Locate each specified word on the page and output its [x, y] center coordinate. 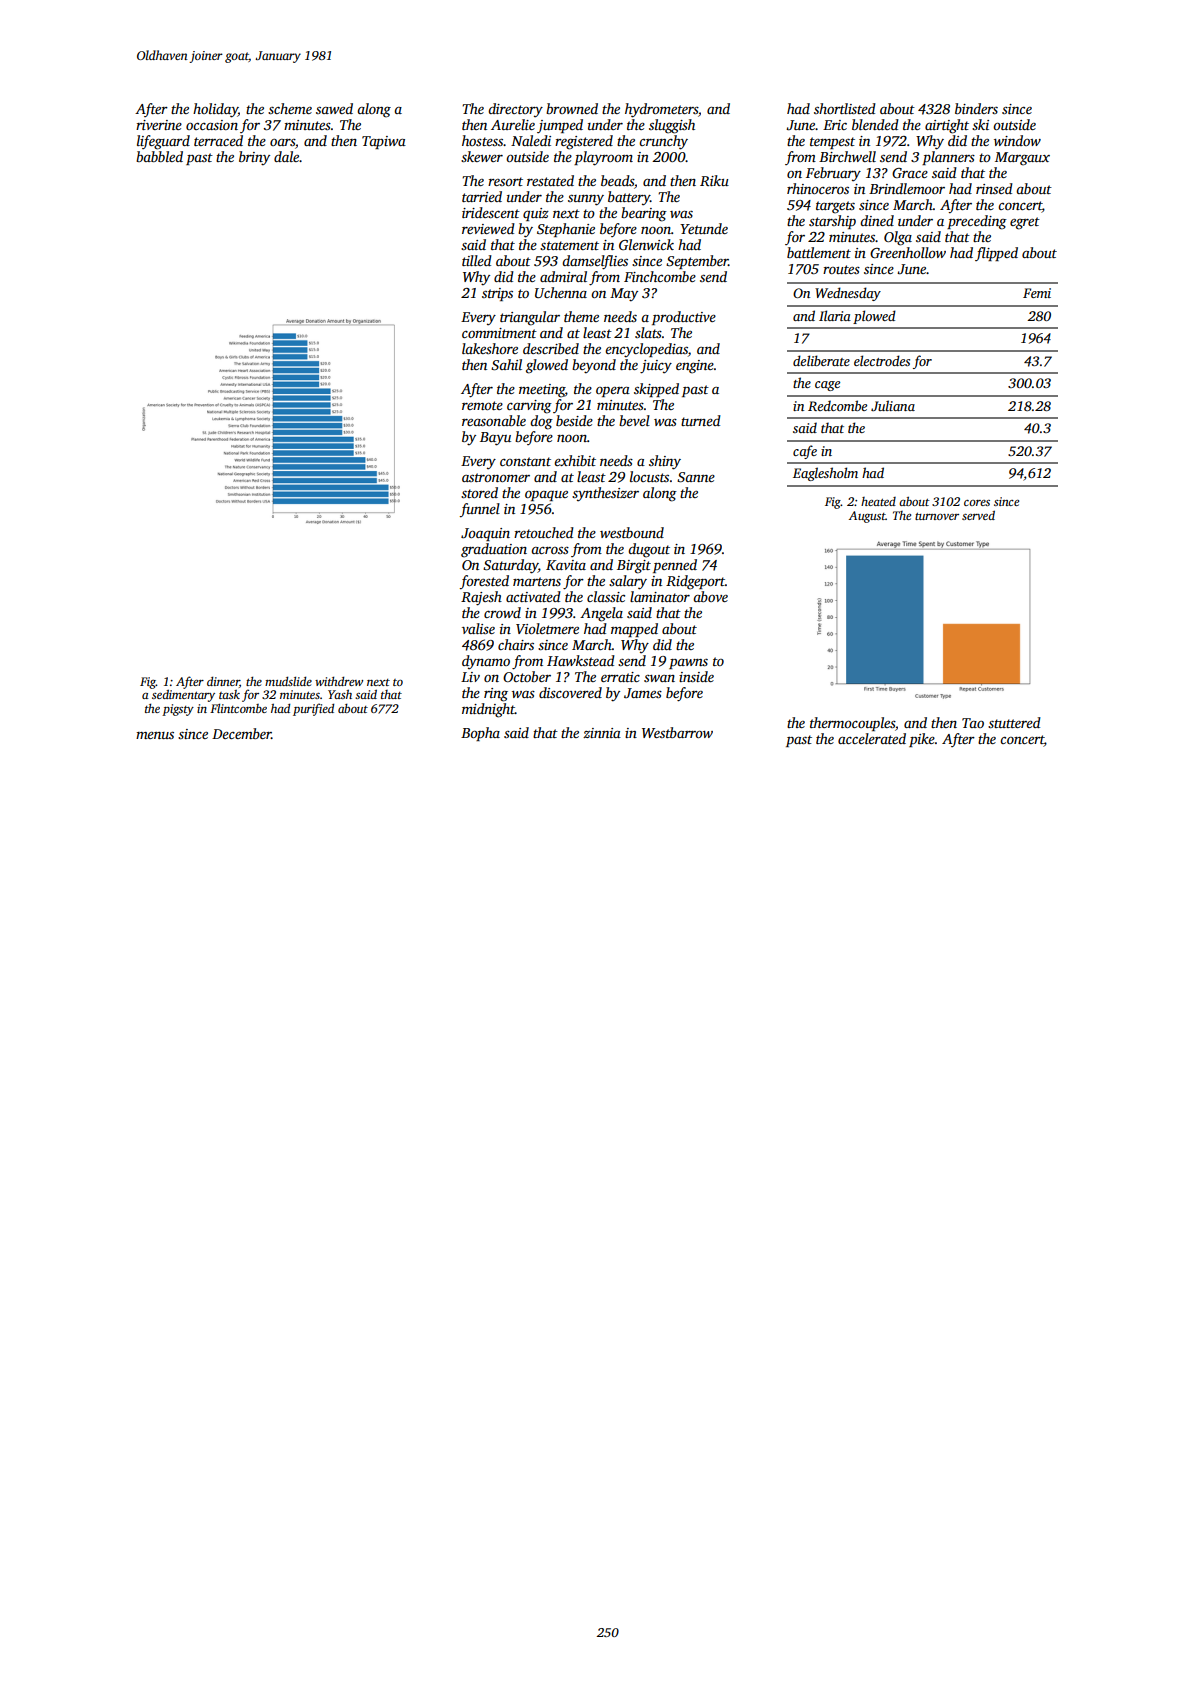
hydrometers [661, 110]
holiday [215, 110]
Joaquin [485, 534]
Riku [714, 180]
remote [482, 405]
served [978, 515]
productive [684, 318]
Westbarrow [677, 732]
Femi [1037, 293]
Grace [910, 173]
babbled [159, 156]
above [710, 596]
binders [976, 108]
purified [313, 709]
